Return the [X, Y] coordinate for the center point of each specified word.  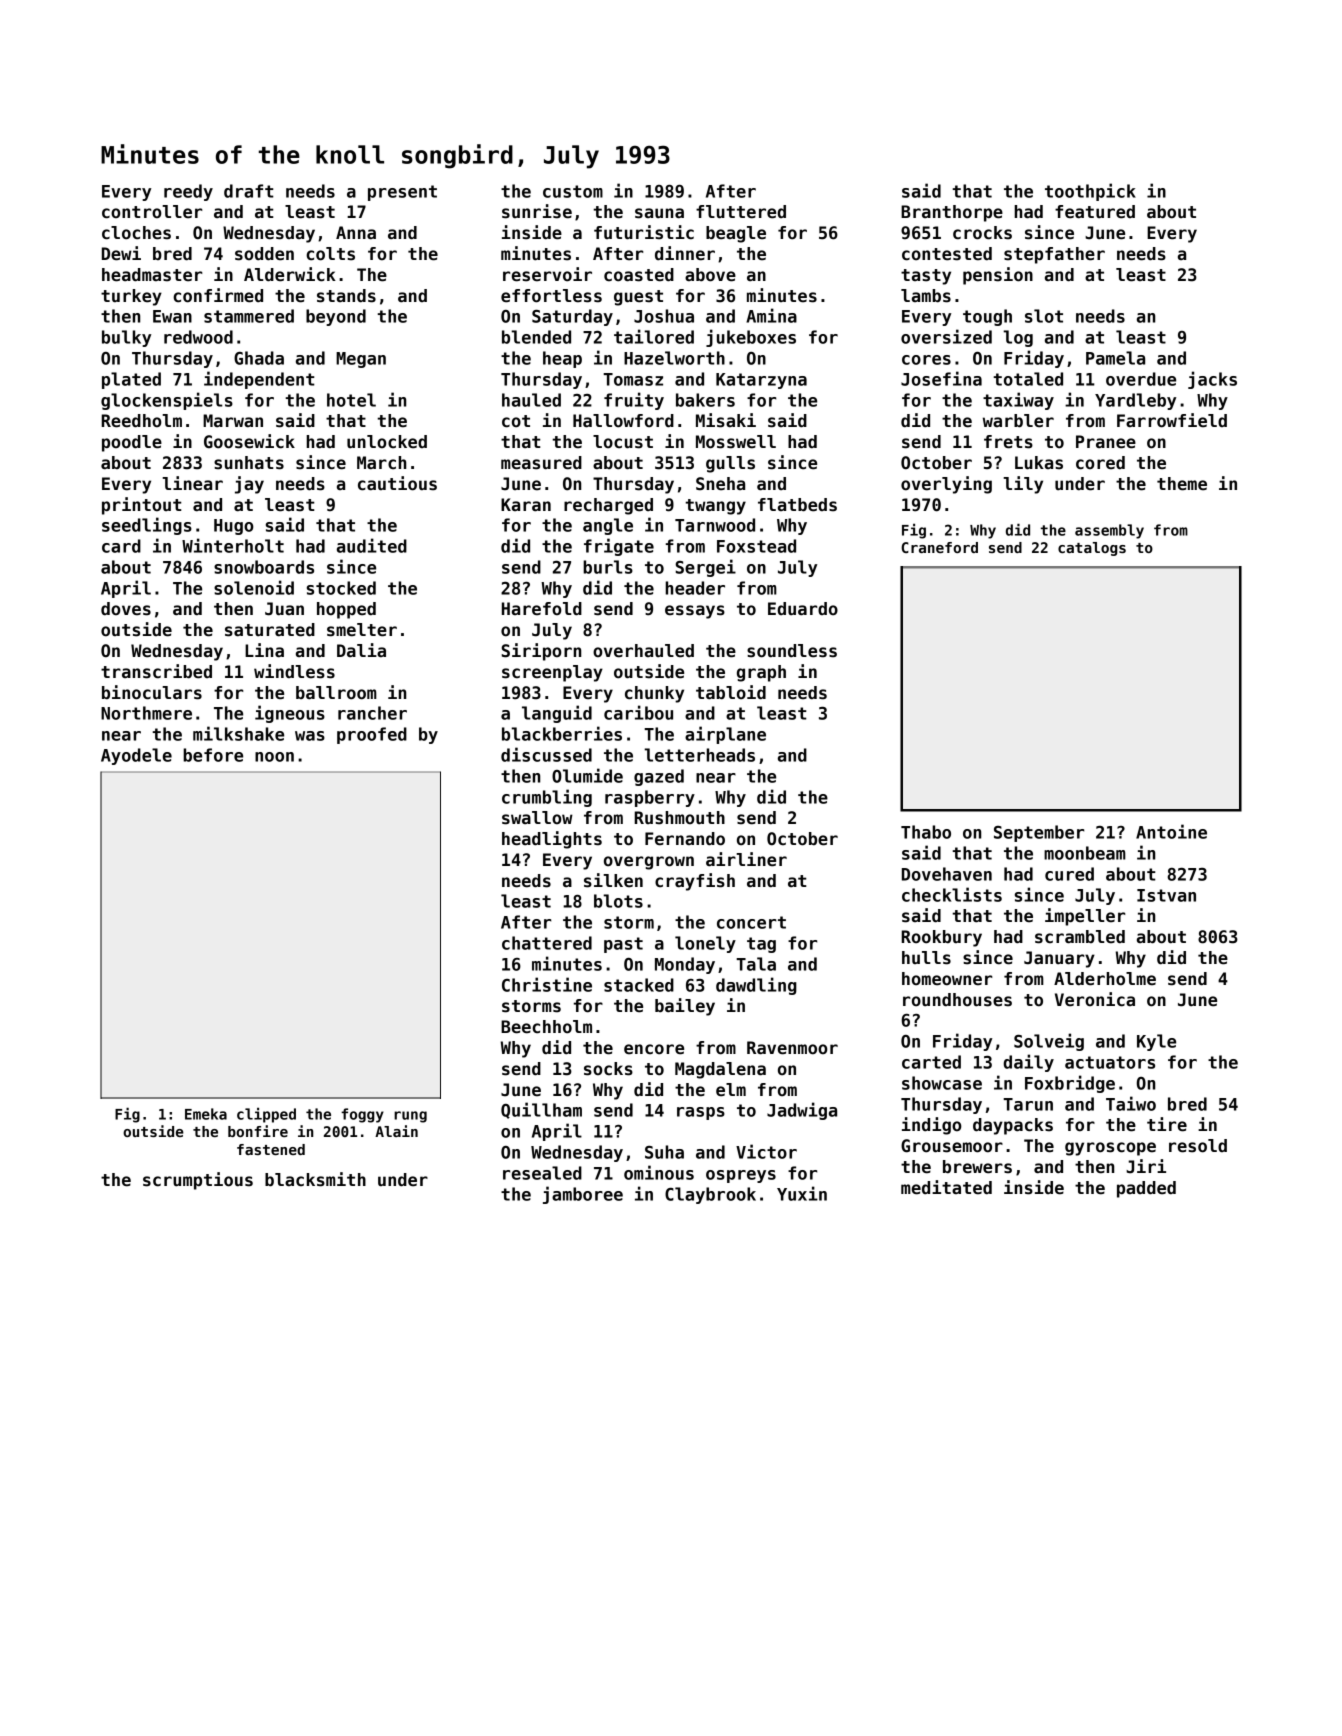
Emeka [206, 1114]
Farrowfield [1172, 420]
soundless [792, 651]
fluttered [741, 212]
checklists [952, 894]
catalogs [1092, 549]
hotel [351, 400]
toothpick [1090, 192]
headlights [552, 840]
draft [249, 191]
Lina [264, 650]
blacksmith [315, 1179]
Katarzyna [761, 381]
